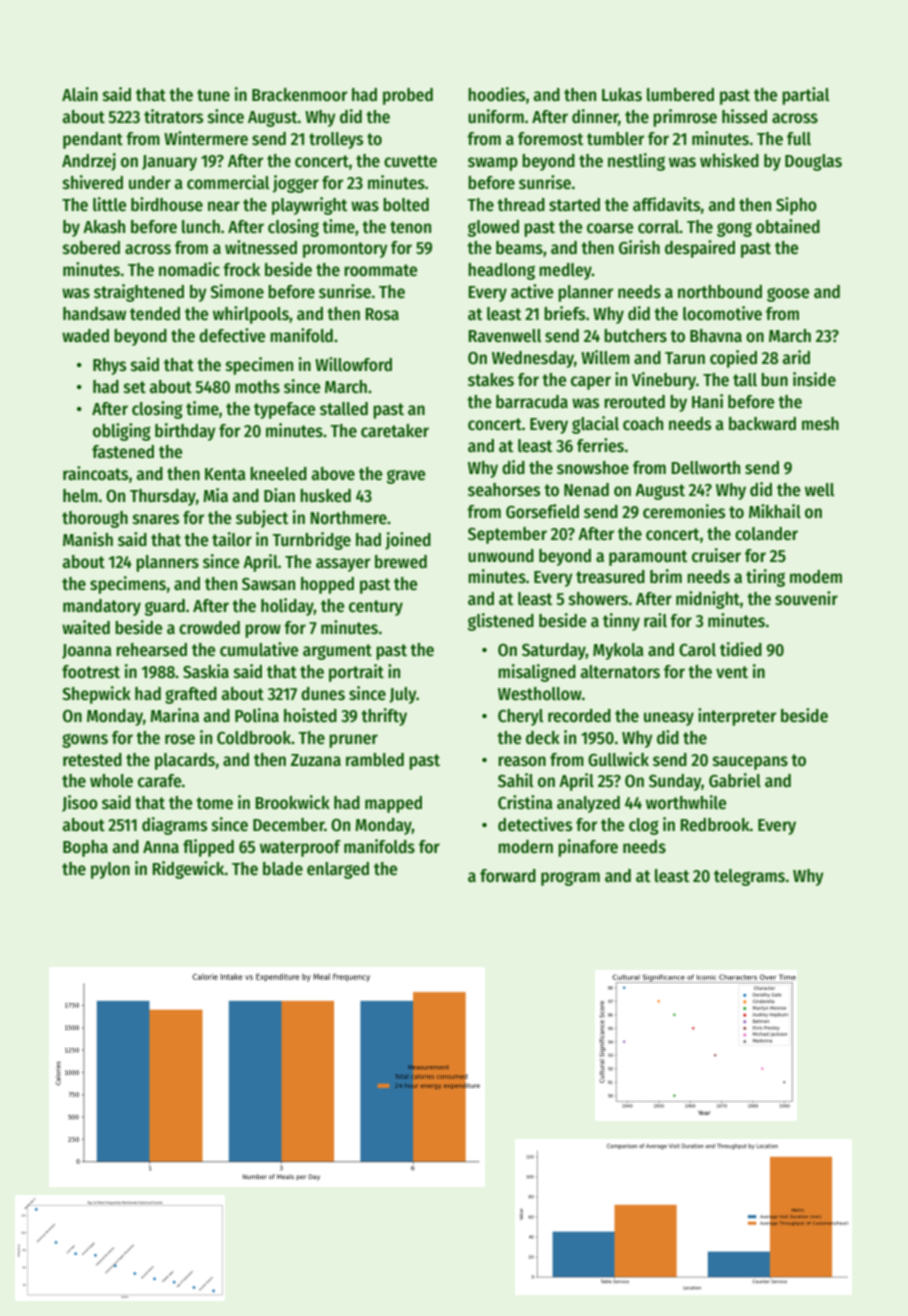 The width and height of the screenshot is (908, 1316). I want to click on sobered, so click(91, 248).
